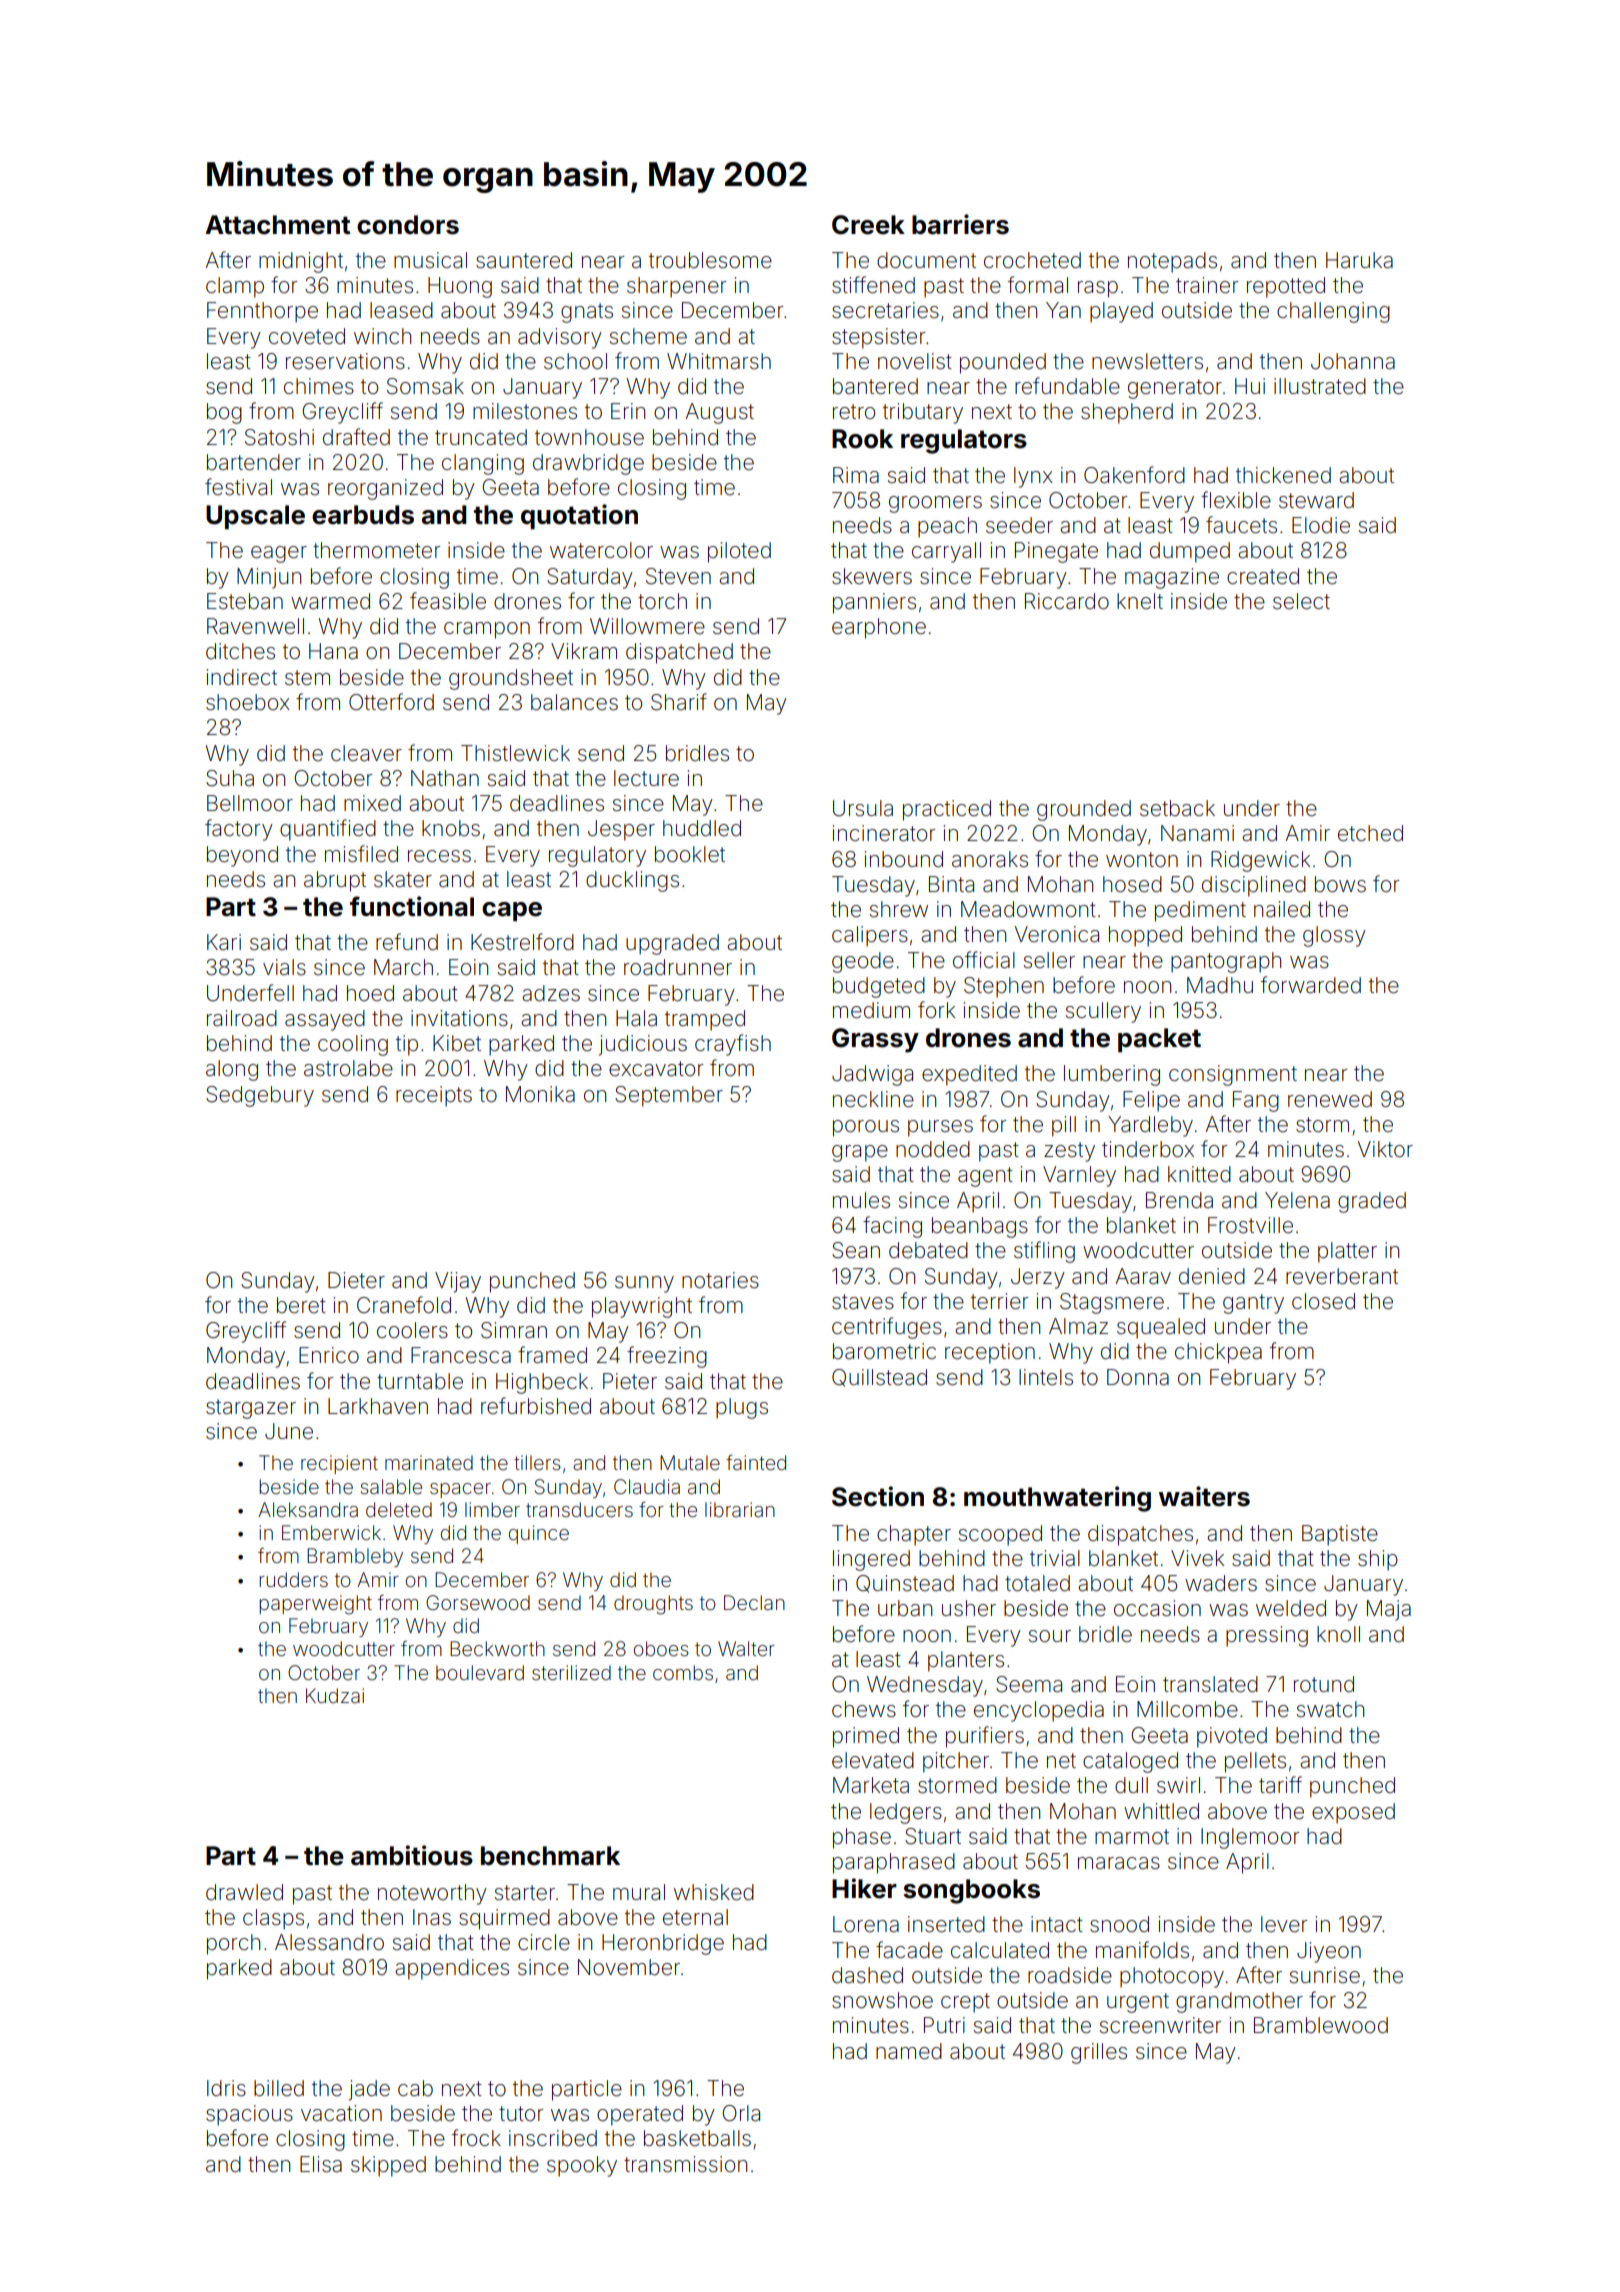  Describe the element at coordinates (233, 1944) in the screenshot. I see `porch` at that location.
